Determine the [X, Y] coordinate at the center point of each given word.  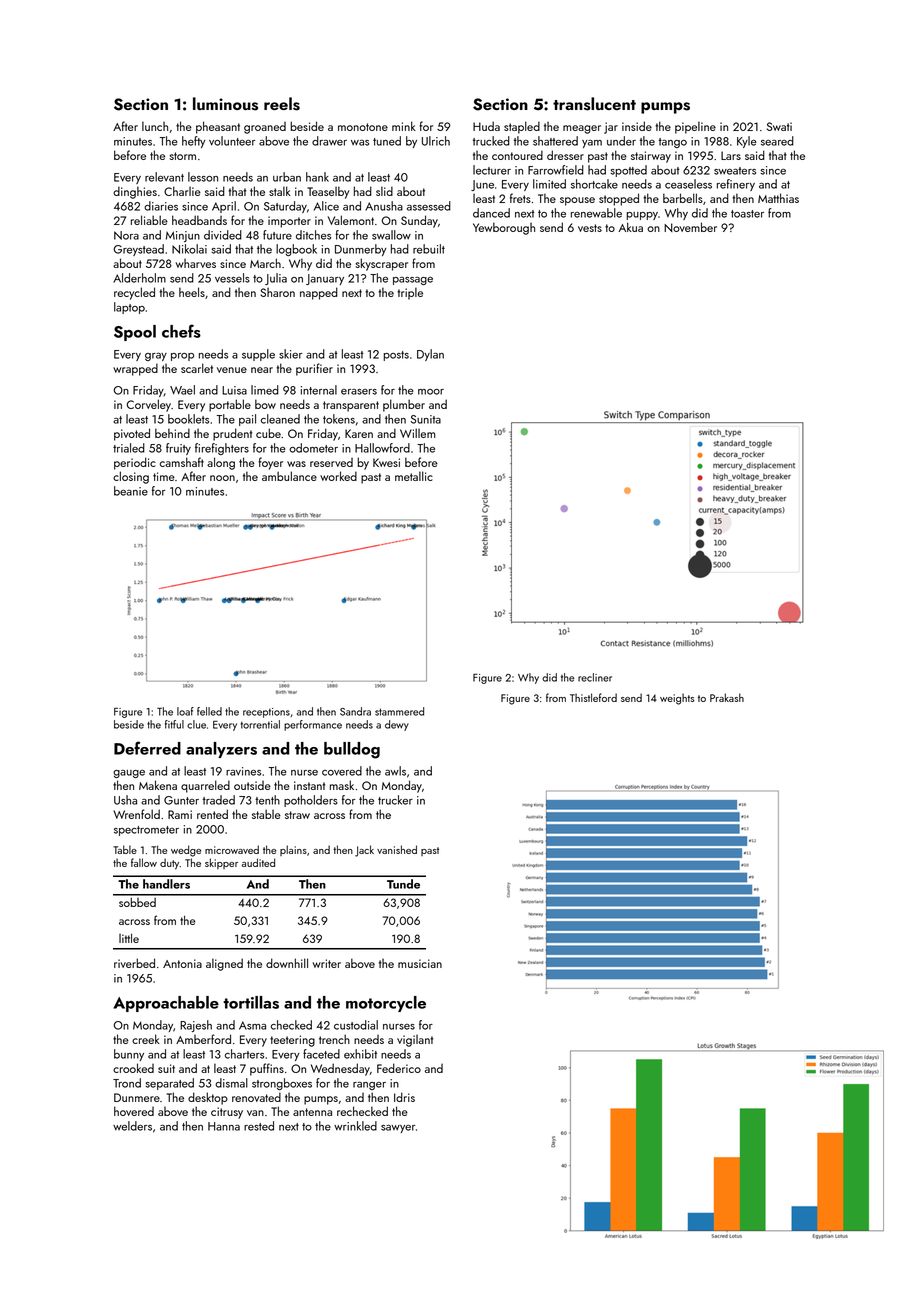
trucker [395, 800]
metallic [414, 476]
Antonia [182, 963]
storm [182, 156]
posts [396, 356]
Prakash [727, 697]
